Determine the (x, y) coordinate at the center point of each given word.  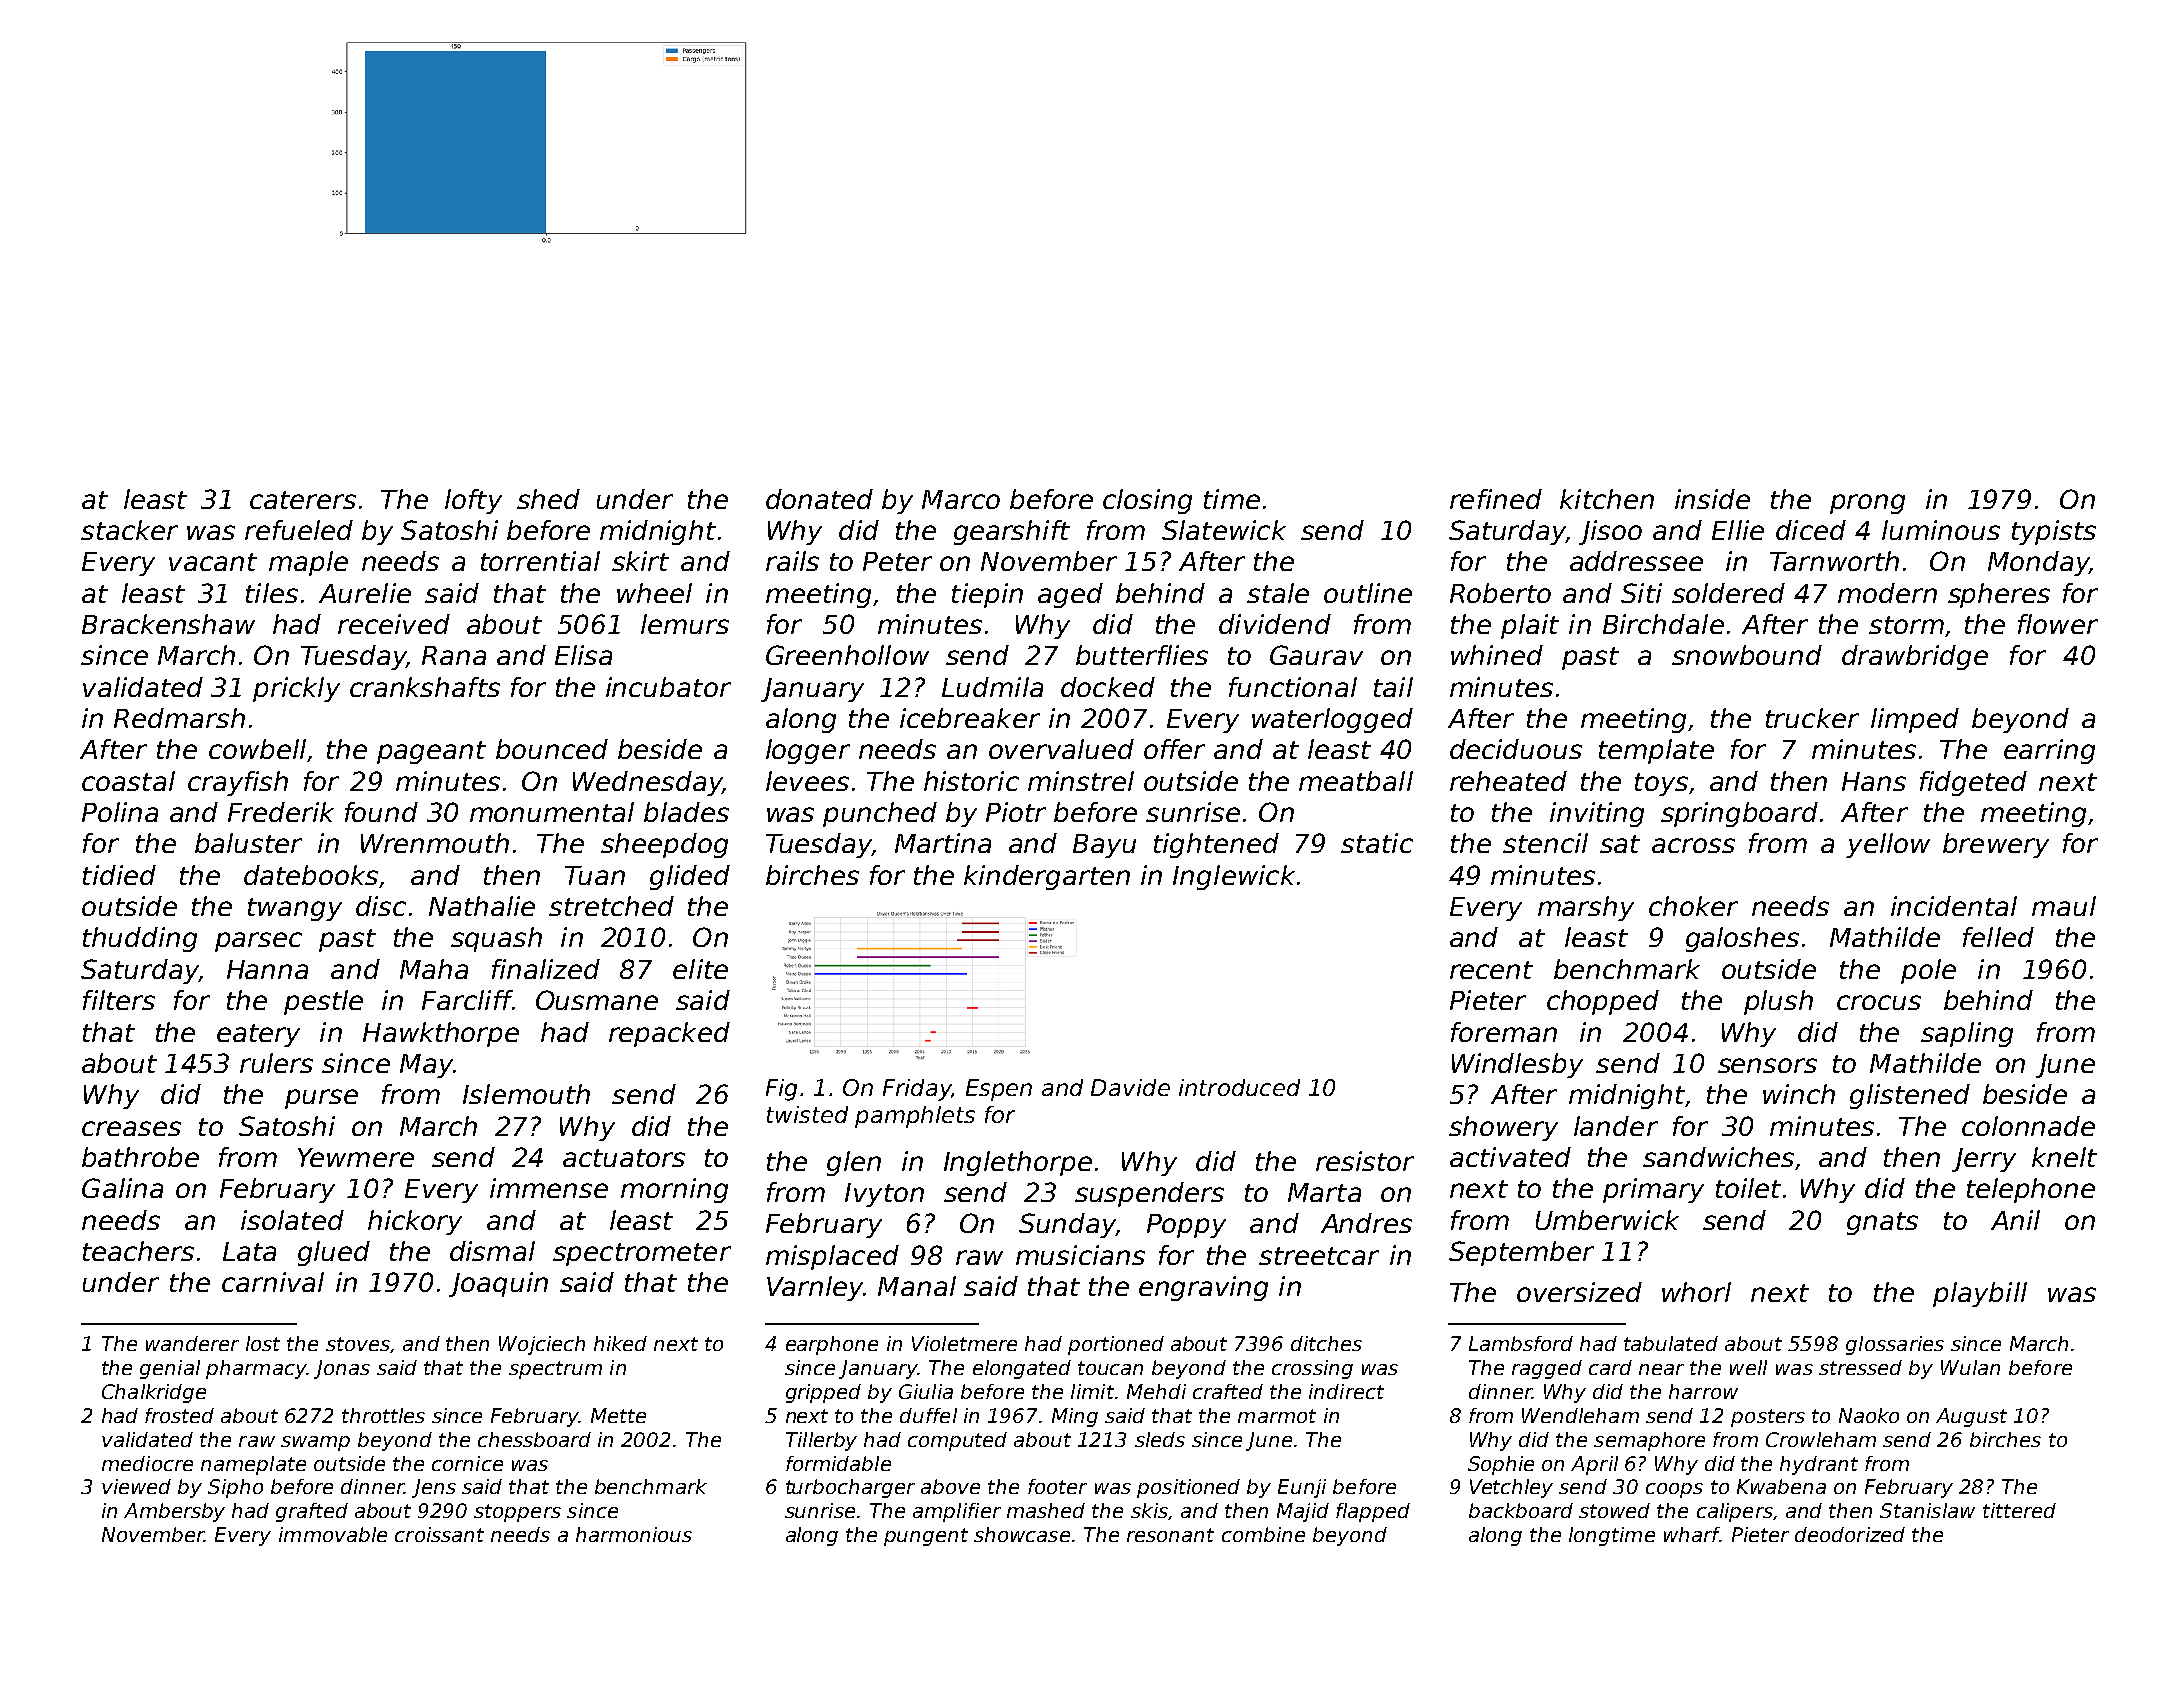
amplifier (957, 1512)
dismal (492, 1251)
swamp (315, 1443)
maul (2064, 906)
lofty (473, 501)
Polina (120, 812)
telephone (2031, 1190)
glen (854, 1163)
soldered (1728, 593)
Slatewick (1224, 530)
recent (1491, 970)
